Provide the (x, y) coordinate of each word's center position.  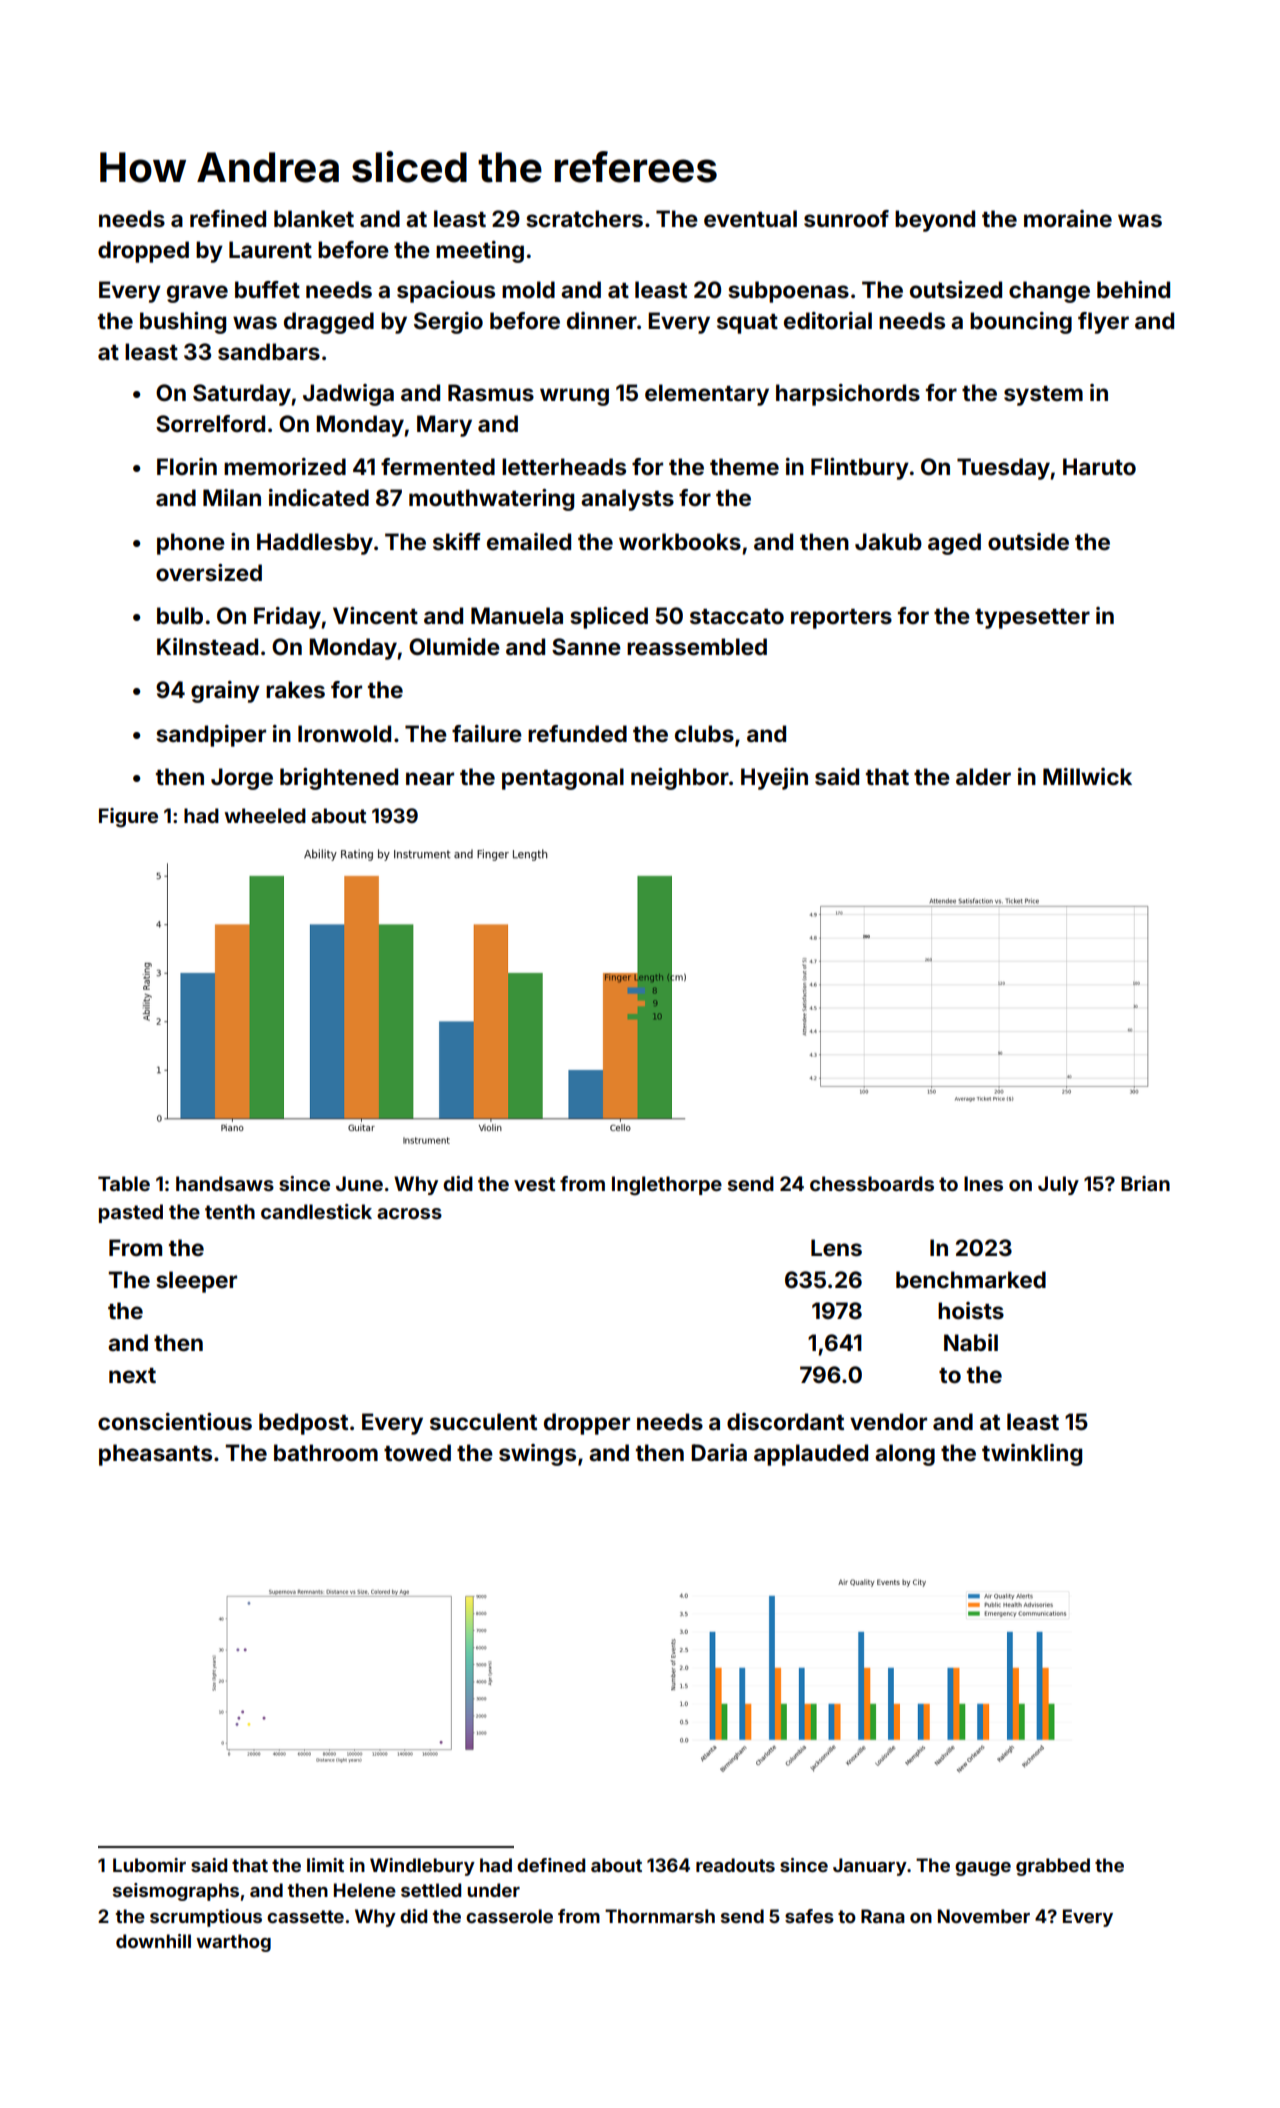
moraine (1068, 218)
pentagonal (563, 779)
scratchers (584, 219)
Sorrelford (210, 423)
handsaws (225, 1183)
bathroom (326, 1452)
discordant (785, 1422)
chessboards (872, 1183)
